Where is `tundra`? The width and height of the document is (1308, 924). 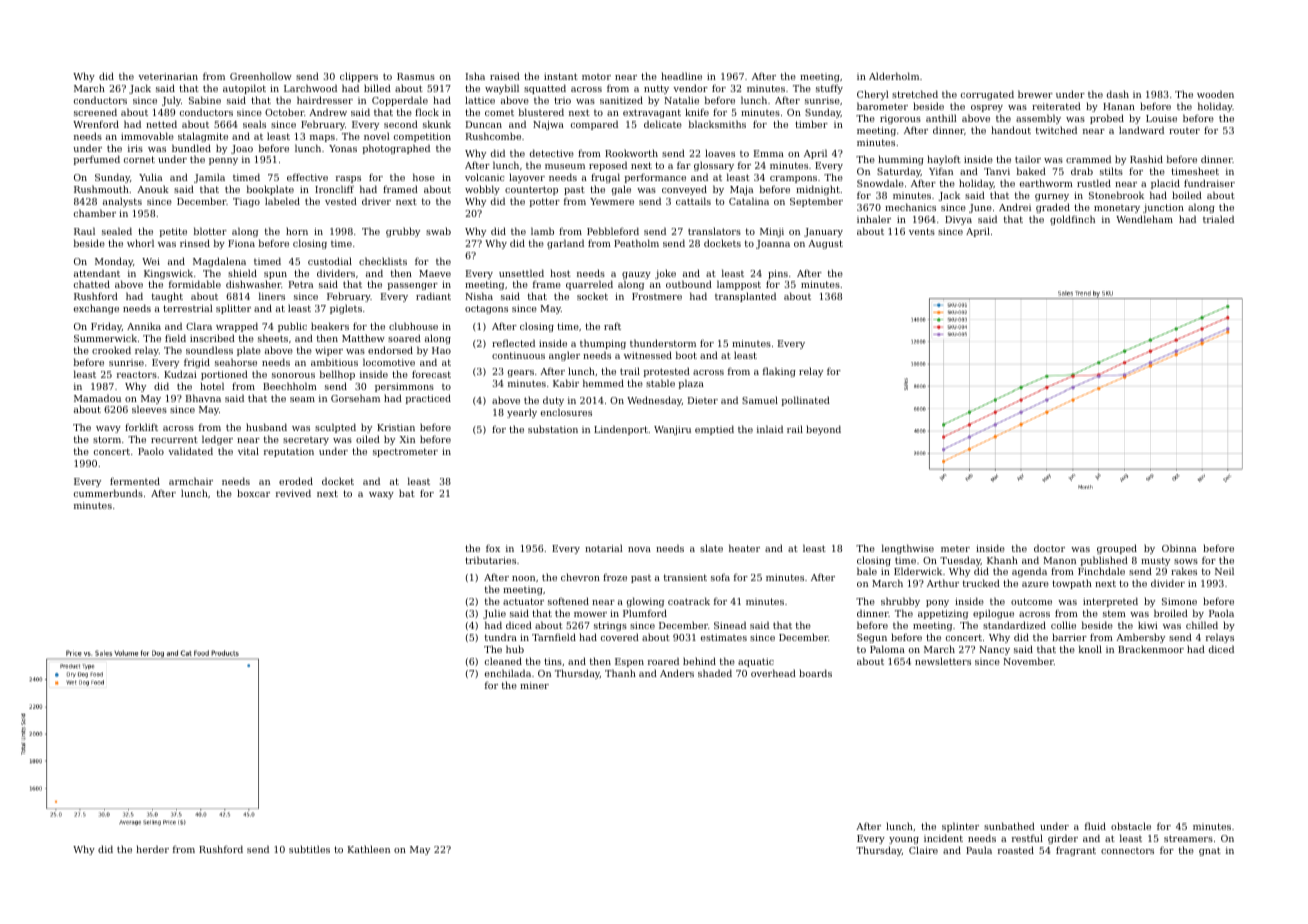 tundra is located at coordinates (501, 637).
